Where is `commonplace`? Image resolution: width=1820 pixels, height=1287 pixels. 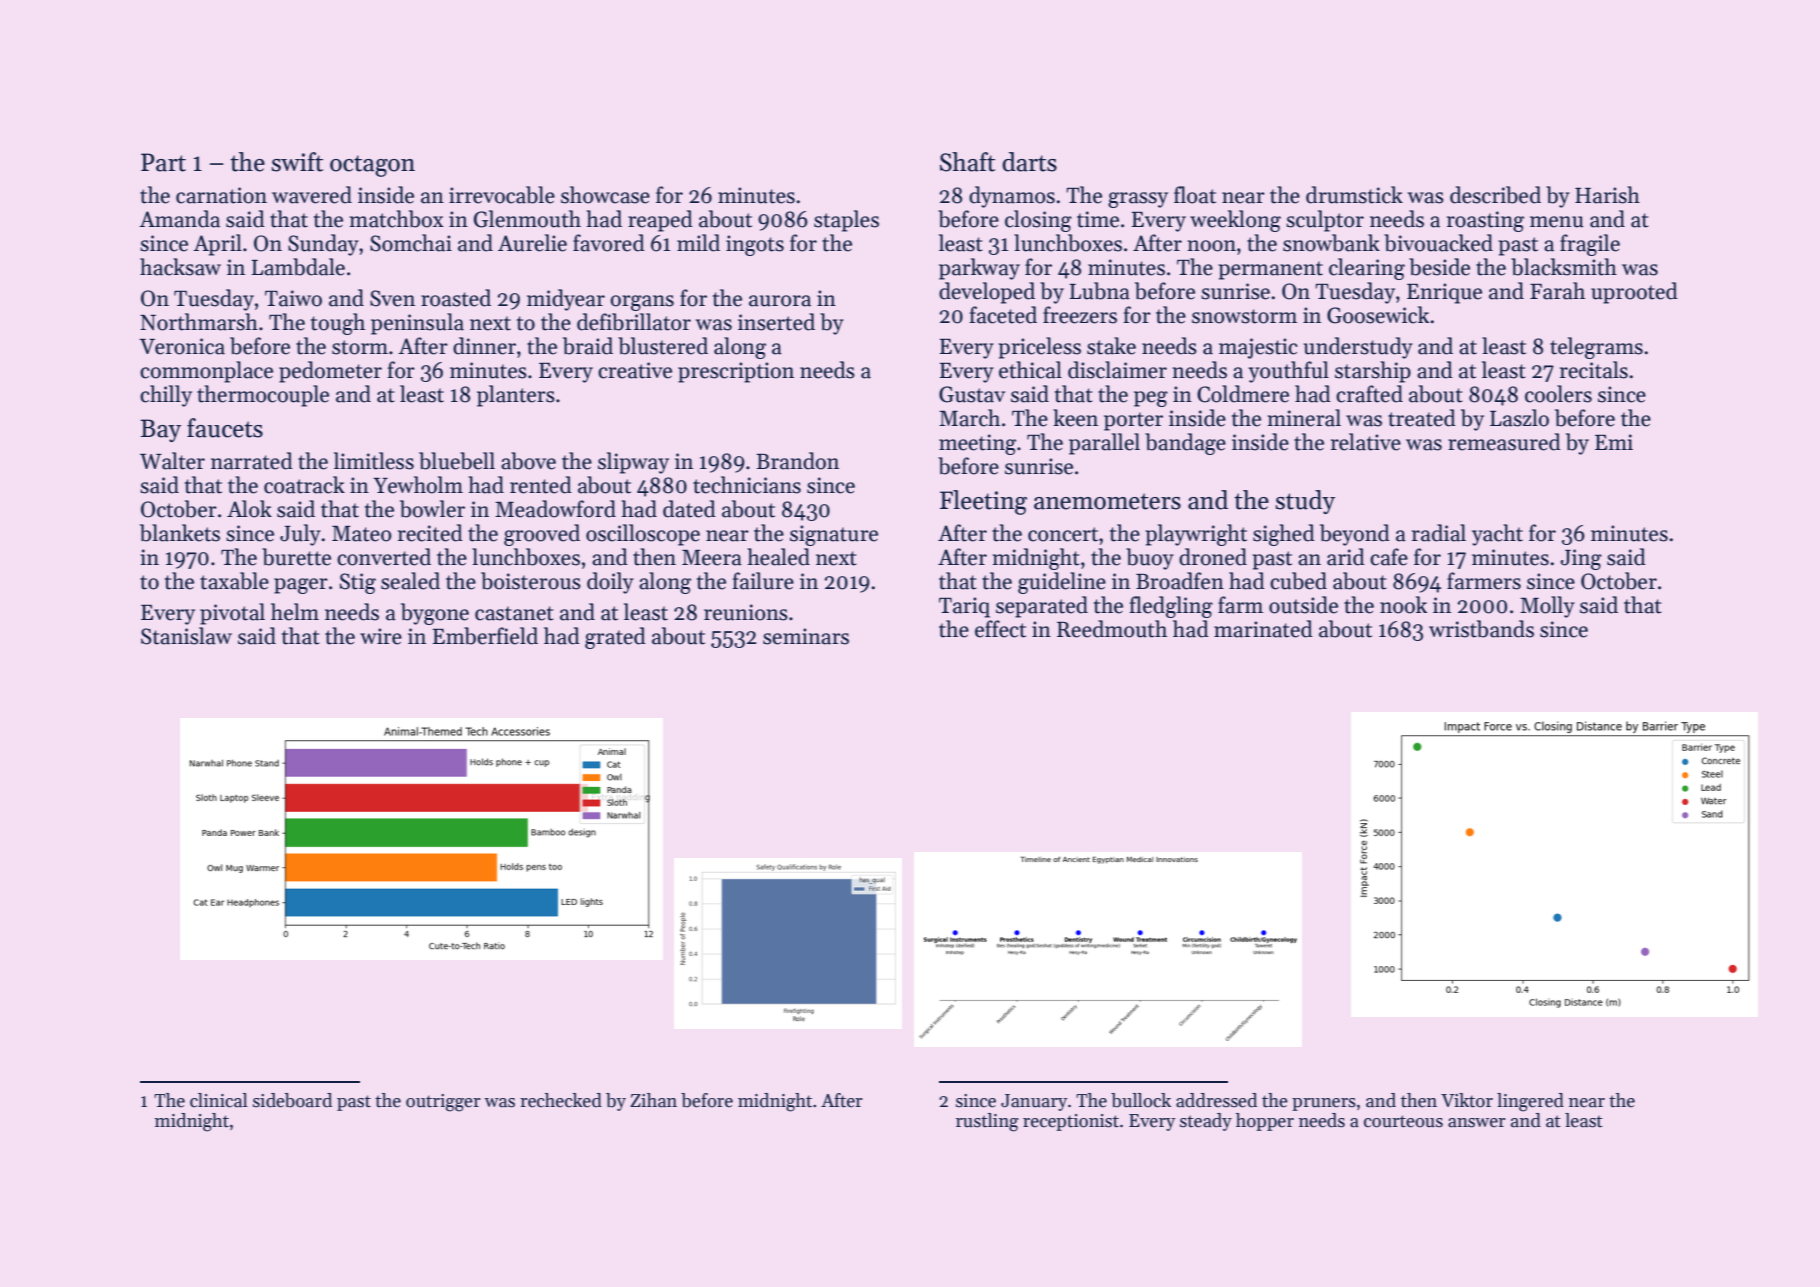
commonplace is located at coordinates (206, 372).
